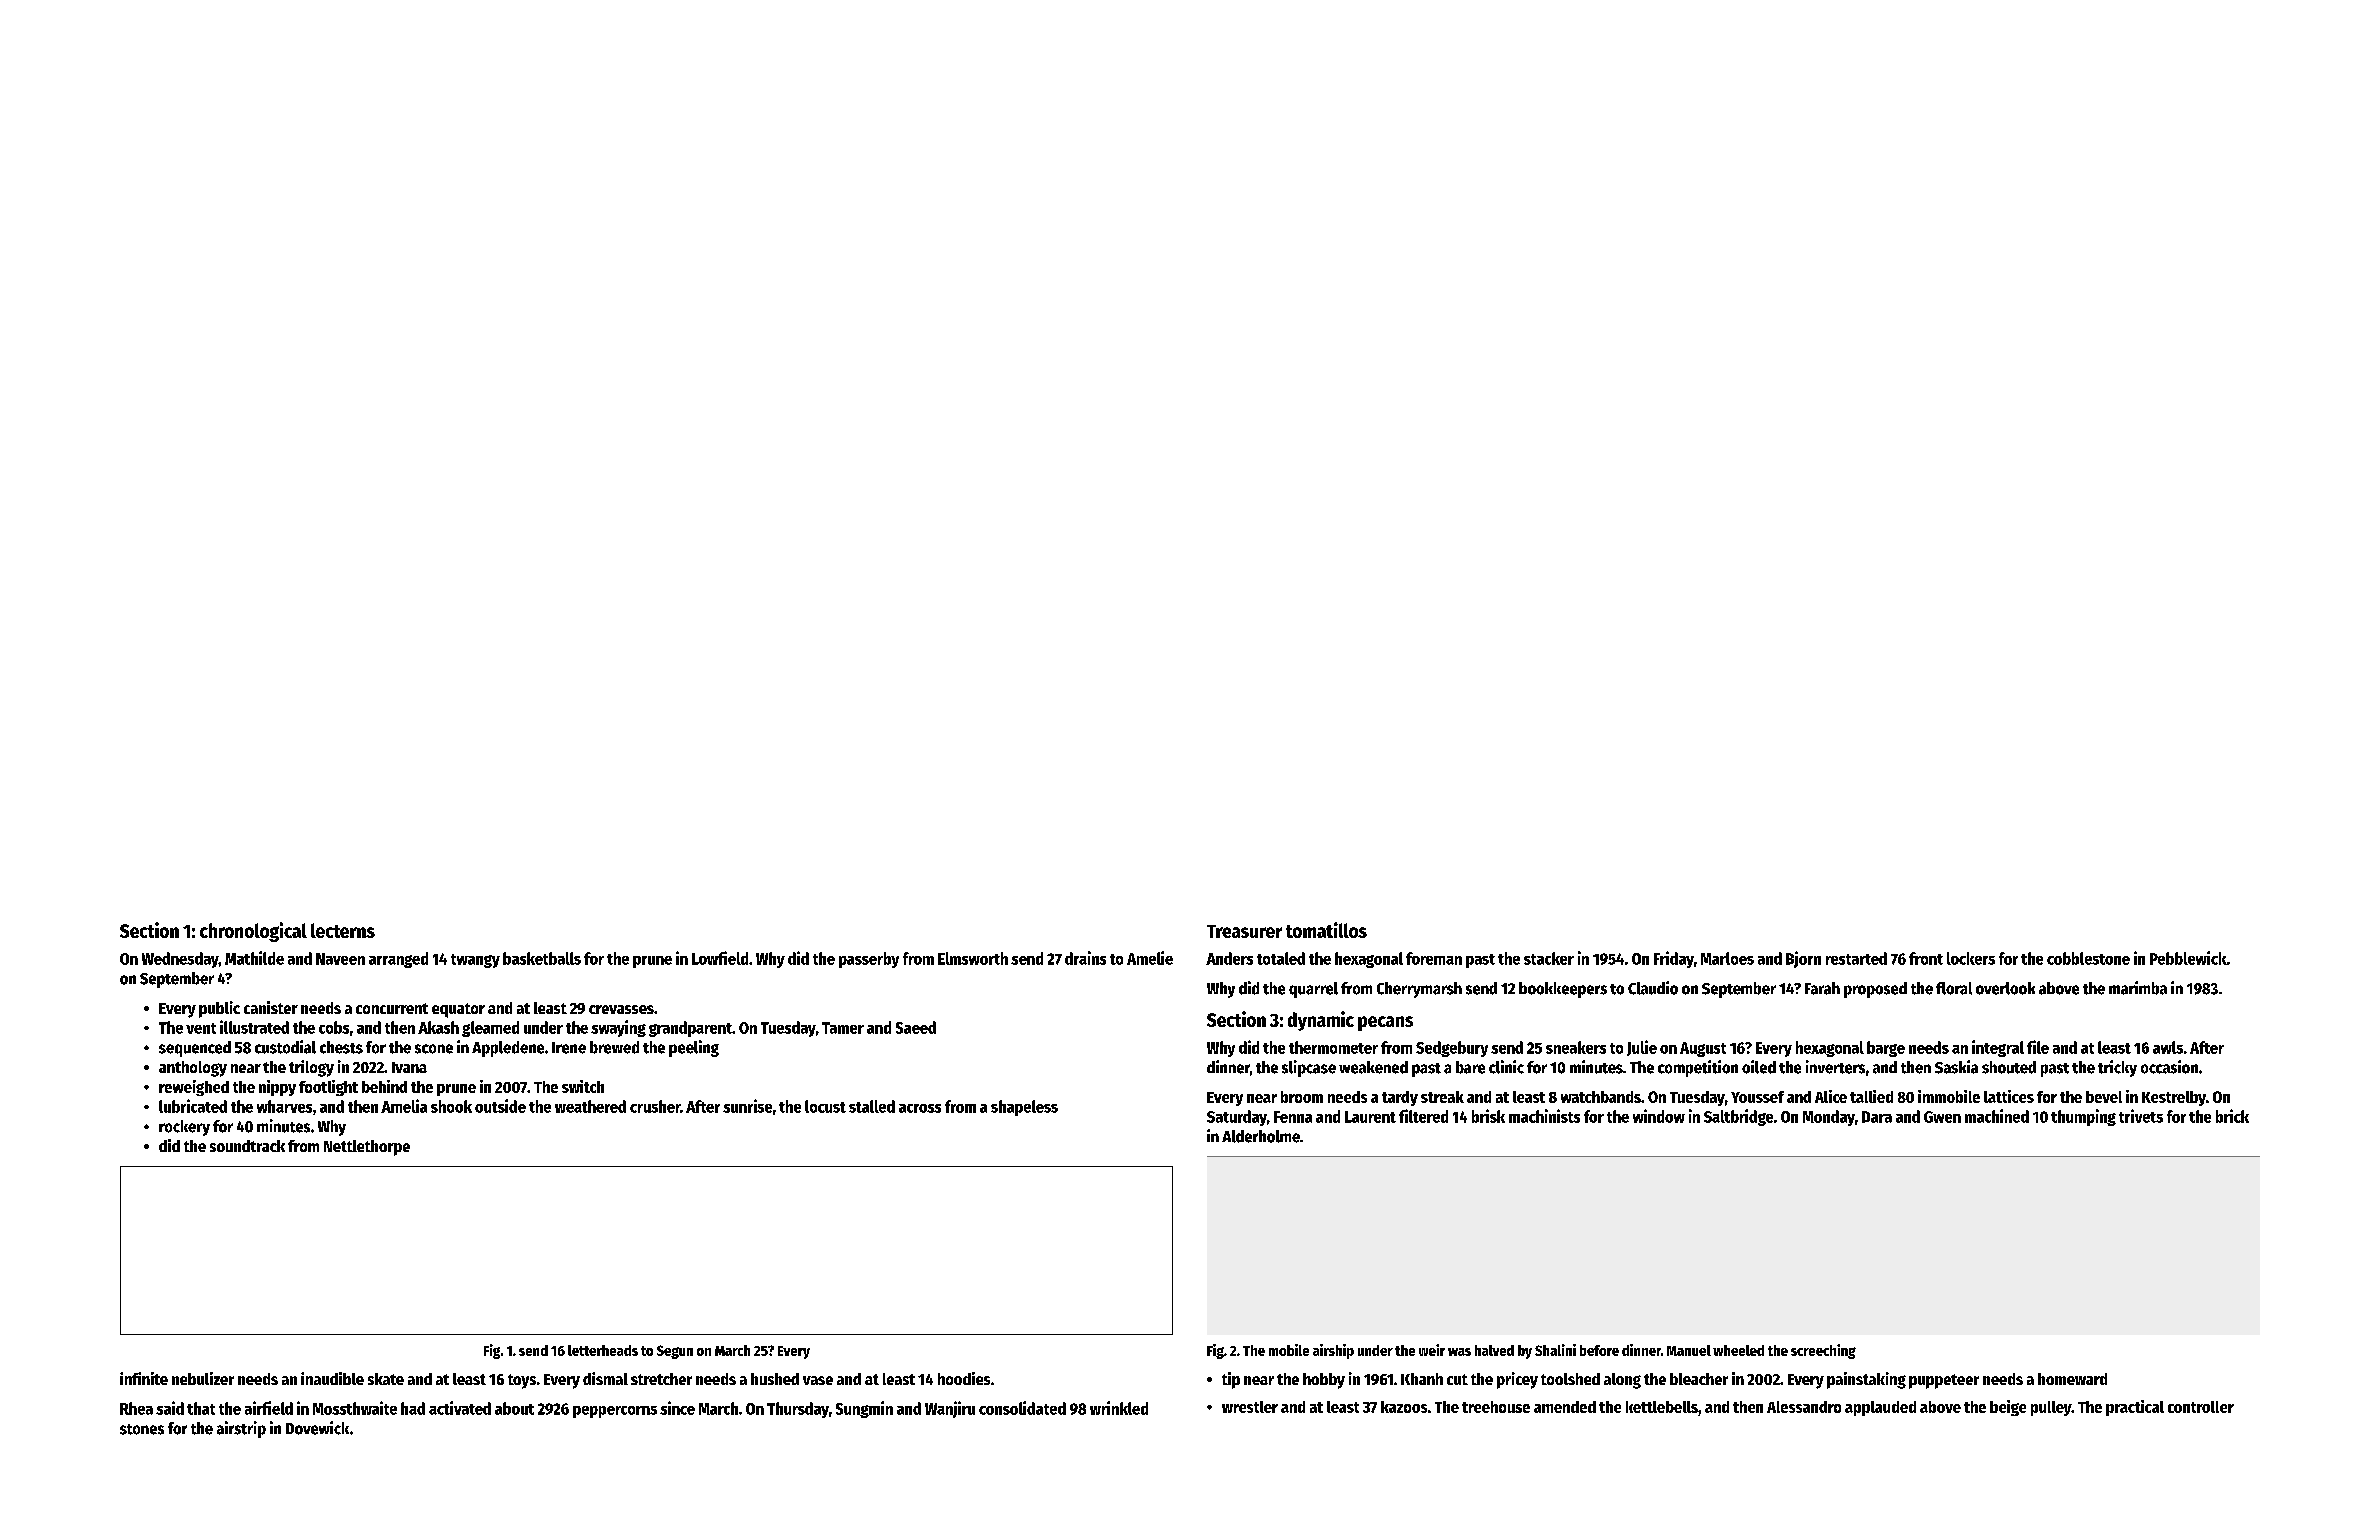 This screenshot has width=2380, height=1540. I want to click on Nettlethorpe, so click(367, 1148).
